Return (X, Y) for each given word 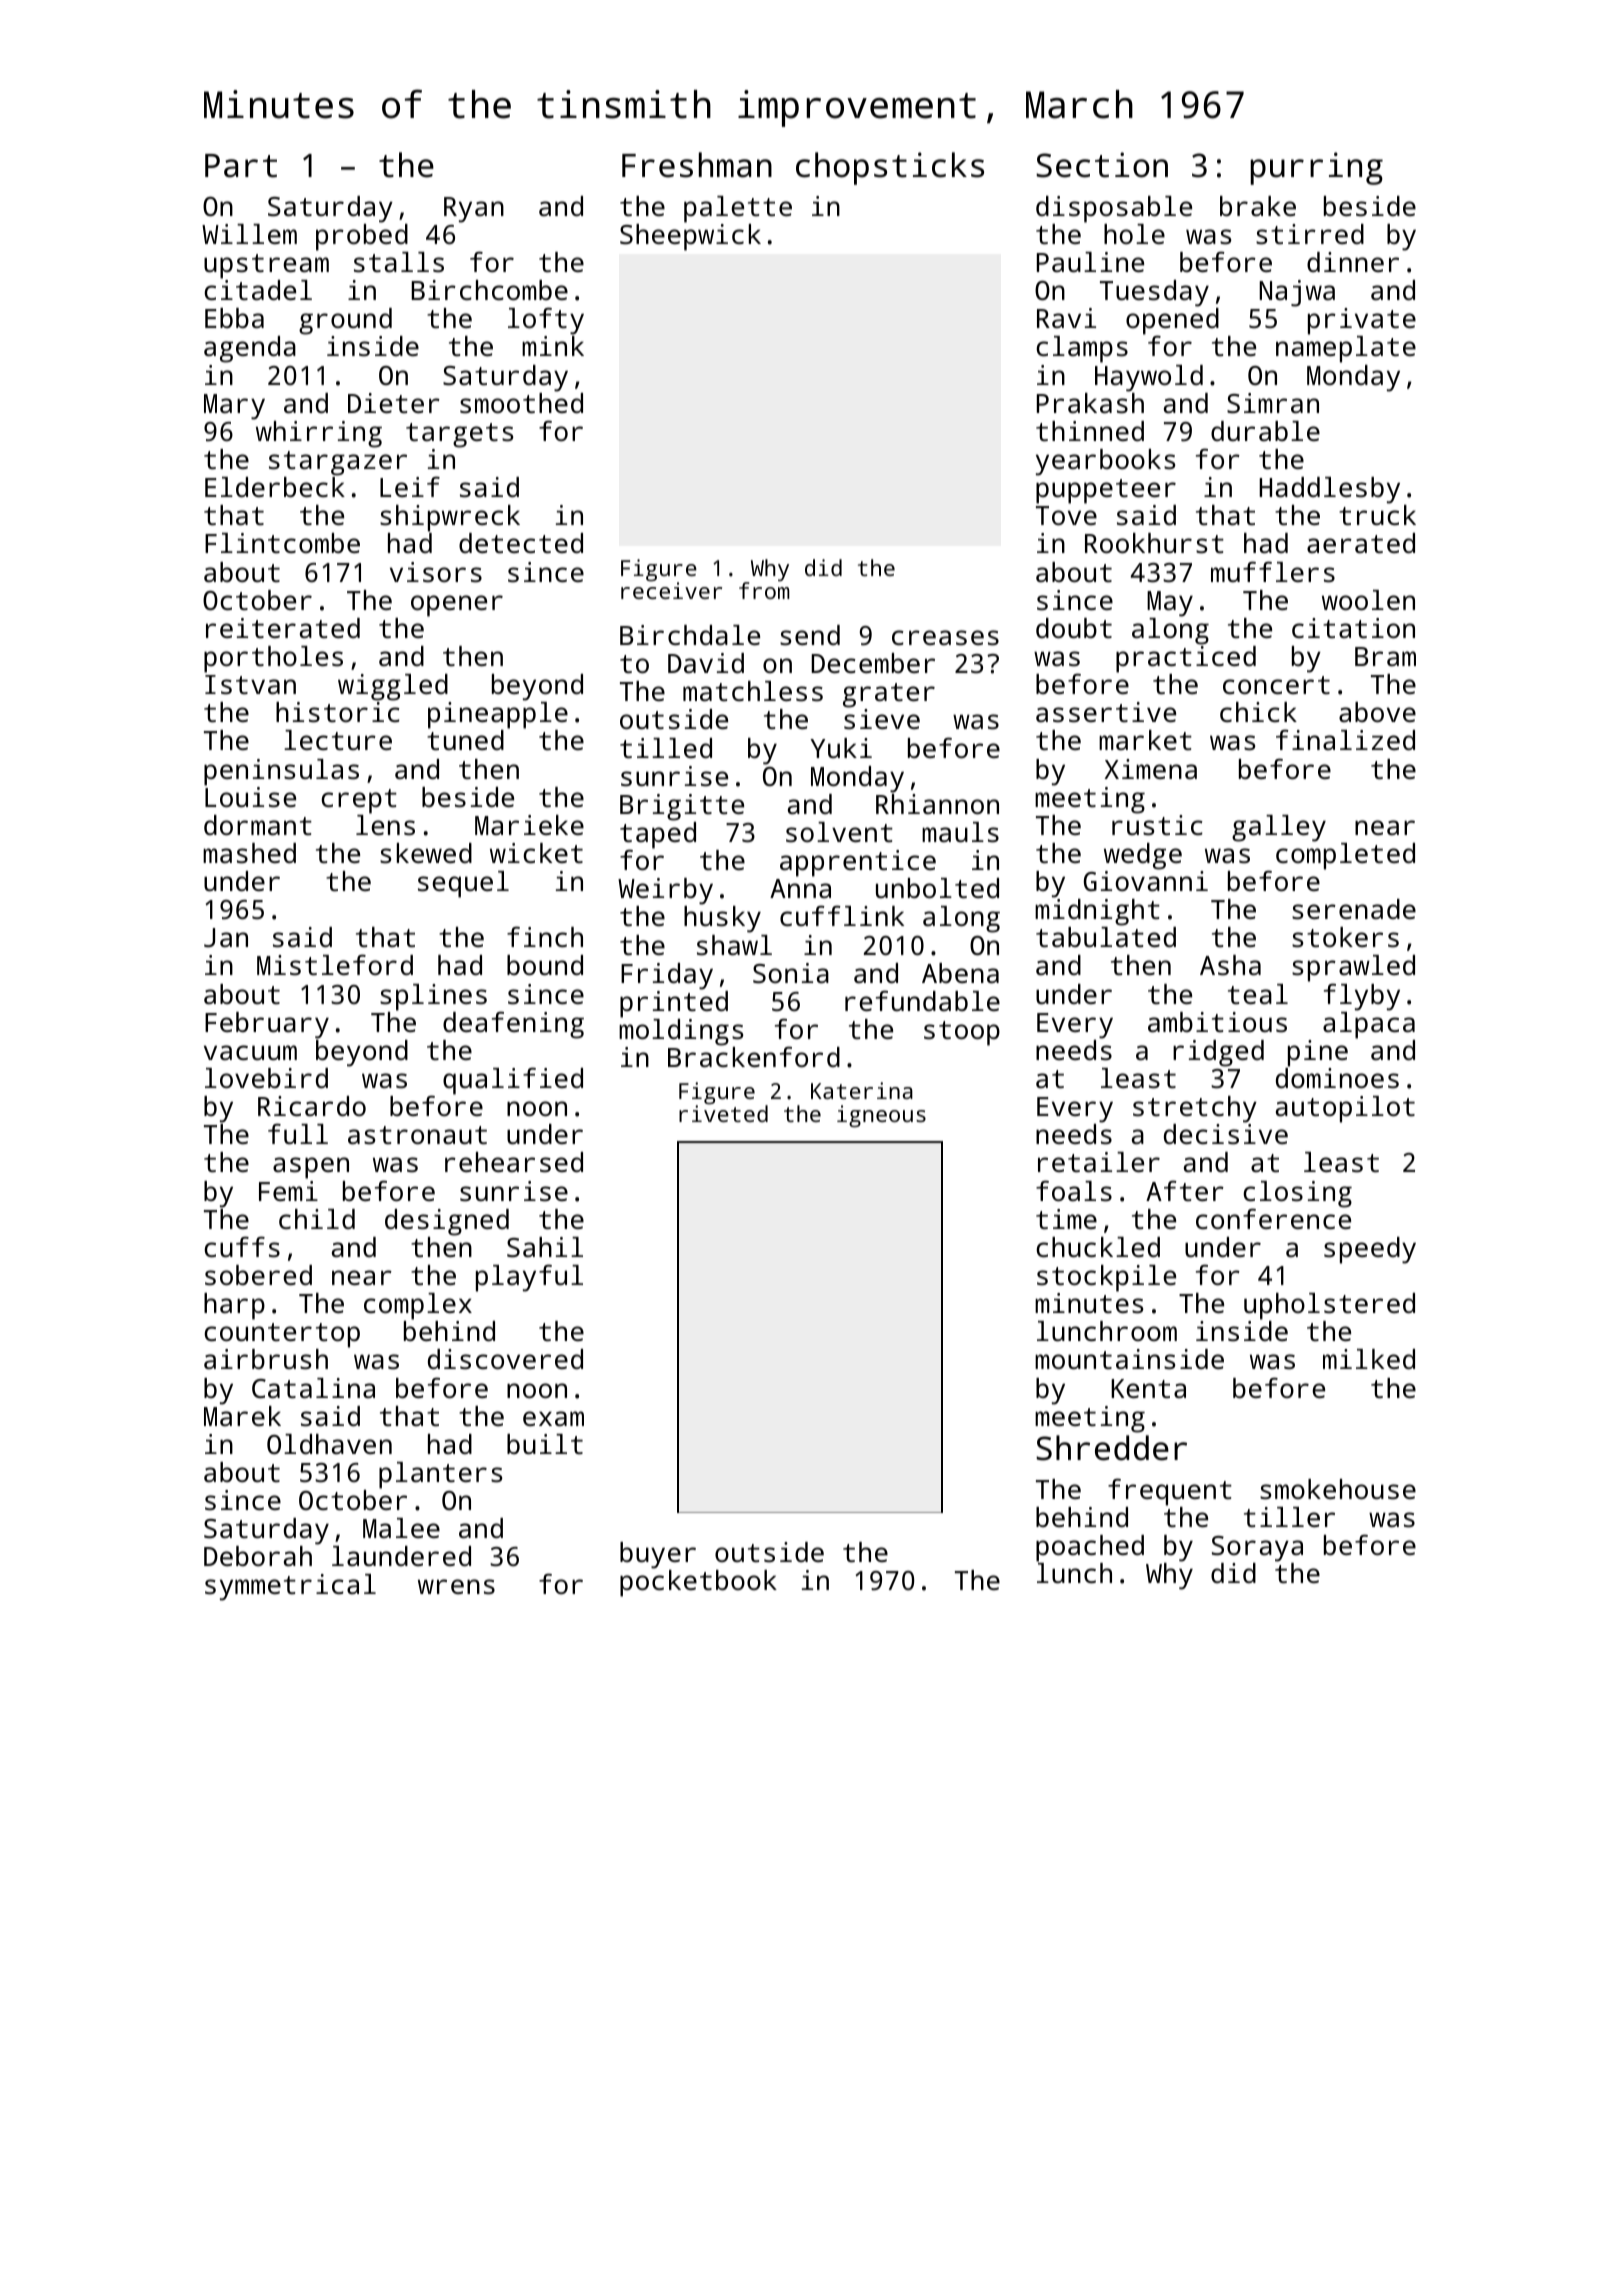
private (1362, 321)
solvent (839, 832)
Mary (234, 407)
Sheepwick (690, 237)
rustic (1157, 825)
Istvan (250, 685)
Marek (242, 1416)
